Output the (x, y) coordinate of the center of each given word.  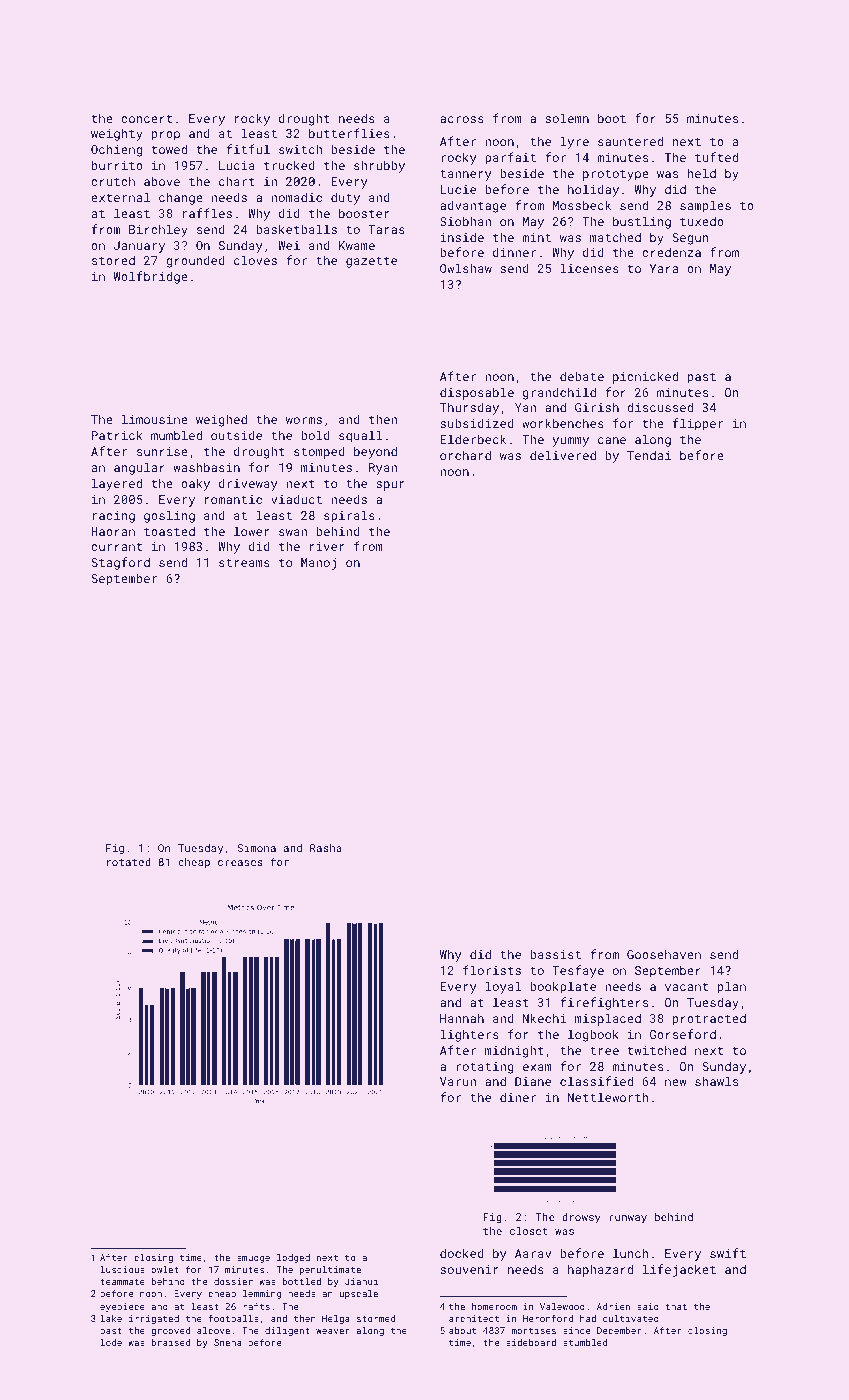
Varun (458, 1081)
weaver (333, 1331)
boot (612, 118)
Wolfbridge (151, 277)
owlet (165, 1269)
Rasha (326, 848)
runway (628, 1219)
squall (361, 436)
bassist (555, 954)
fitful (248, 149)
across (462, 119)
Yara (664, 268)
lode (111, 1342)
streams (244, 563)
